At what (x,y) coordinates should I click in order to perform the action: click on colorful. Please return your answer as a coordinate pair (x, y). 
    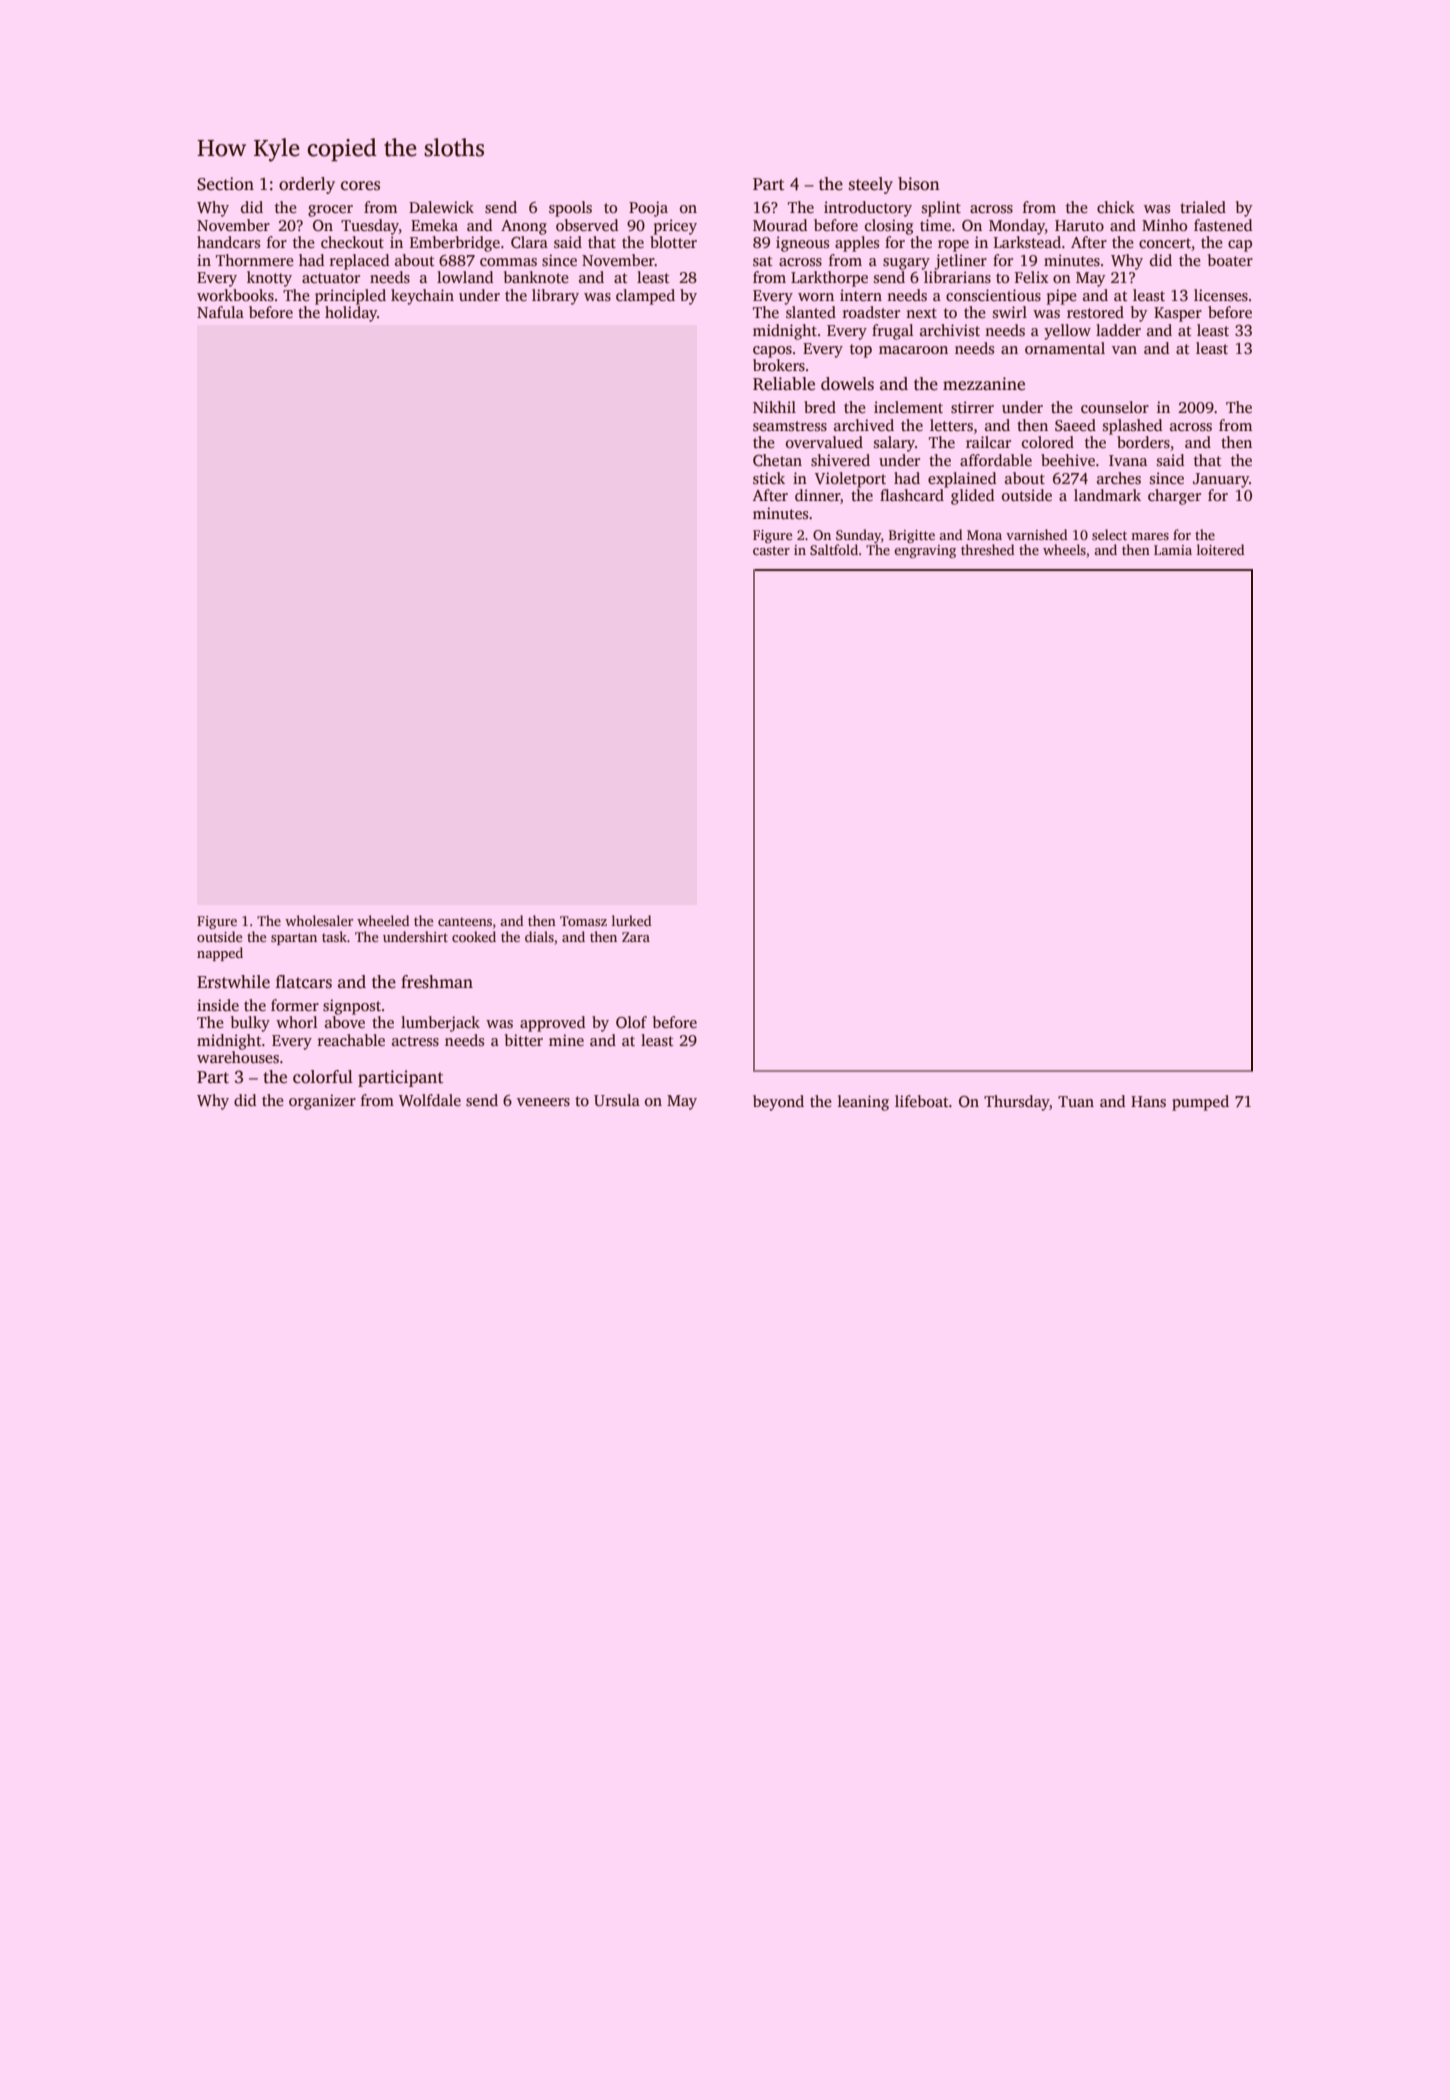
    Looking at the image, I should click on (323, 1077).
